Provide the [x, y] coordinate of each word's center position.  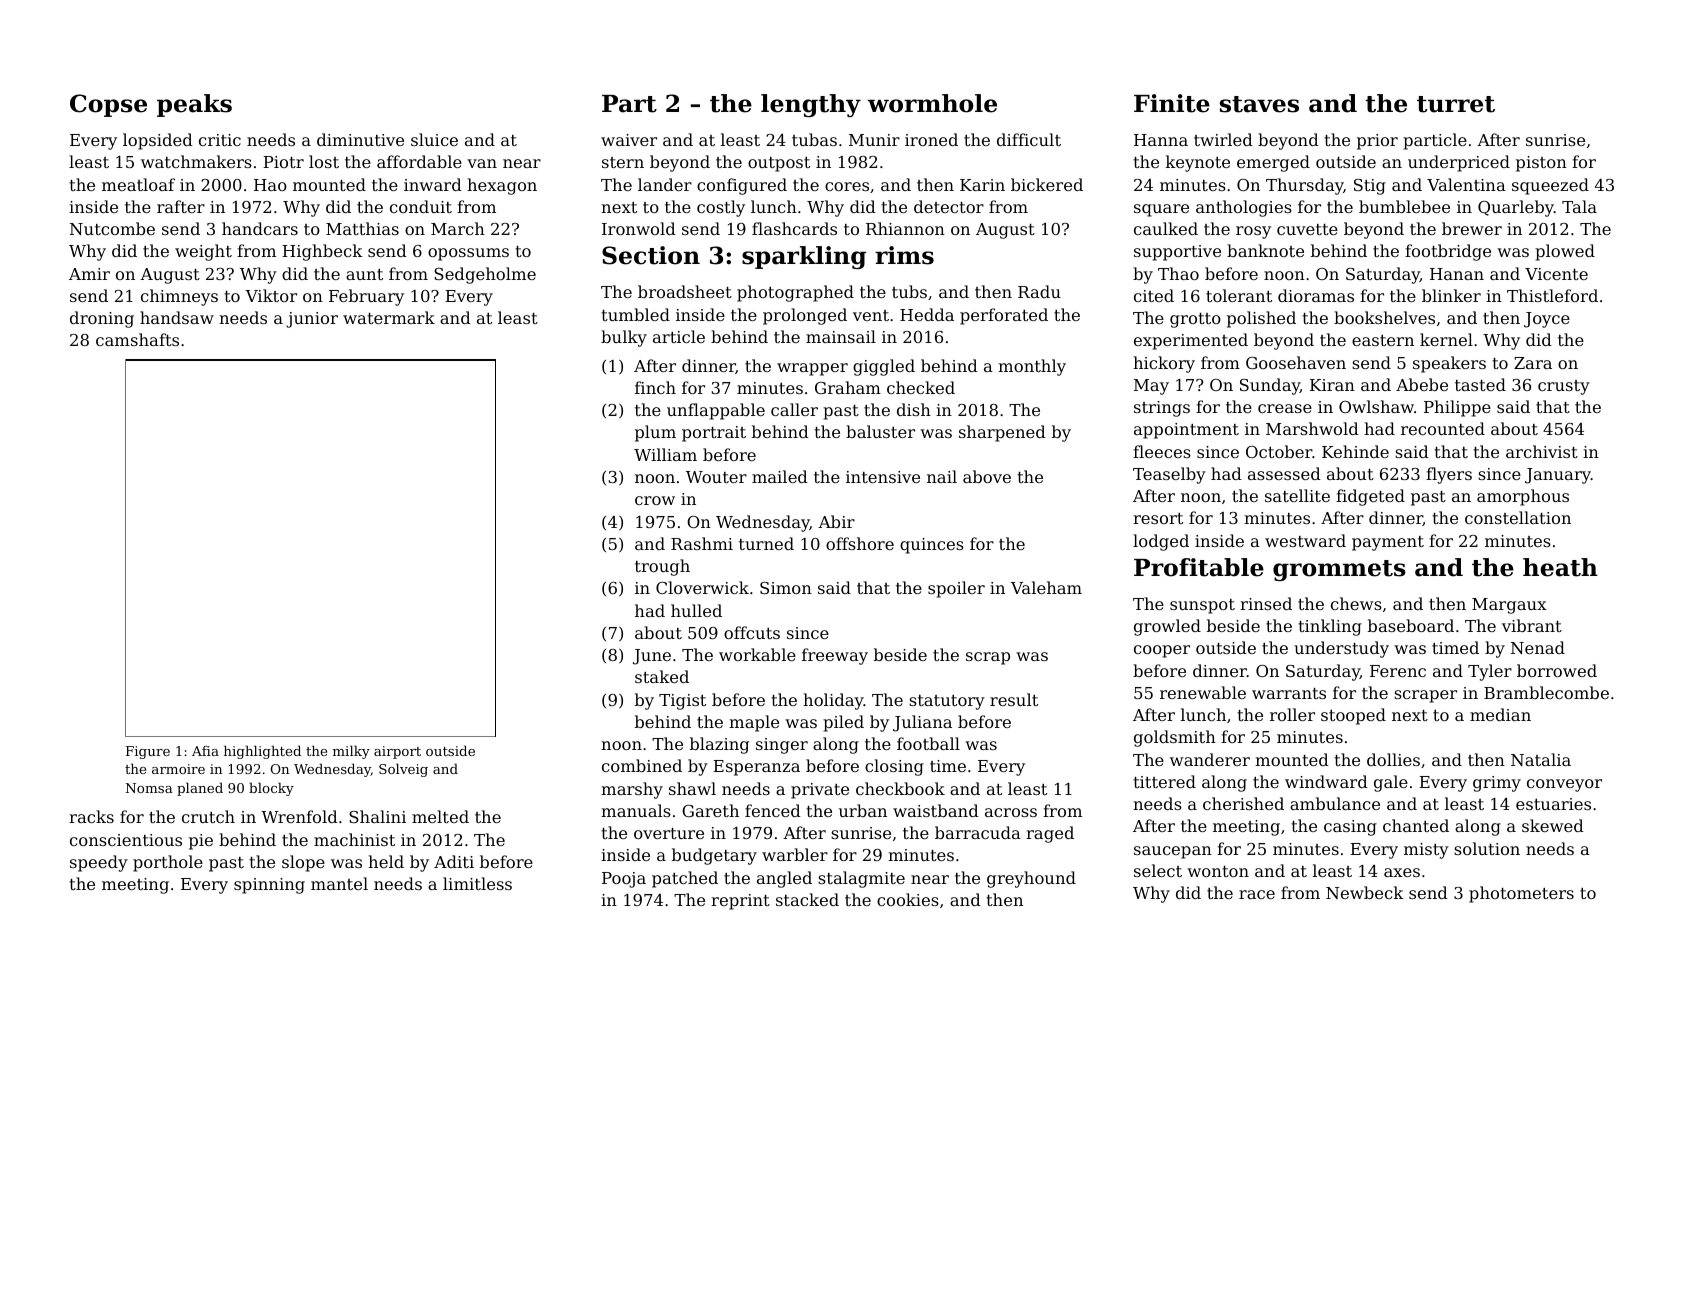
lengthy [811, 105]
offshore [860, 543]
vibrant [1532, 625]
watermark [389, 317]
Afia [205, 751]
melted [440, 816]
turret [1456, 104]
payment [1388, 543]
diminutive [360, 139]
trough [662, 567]
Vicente [1556, 274]
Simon [786, 588]
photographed [795, 293]
